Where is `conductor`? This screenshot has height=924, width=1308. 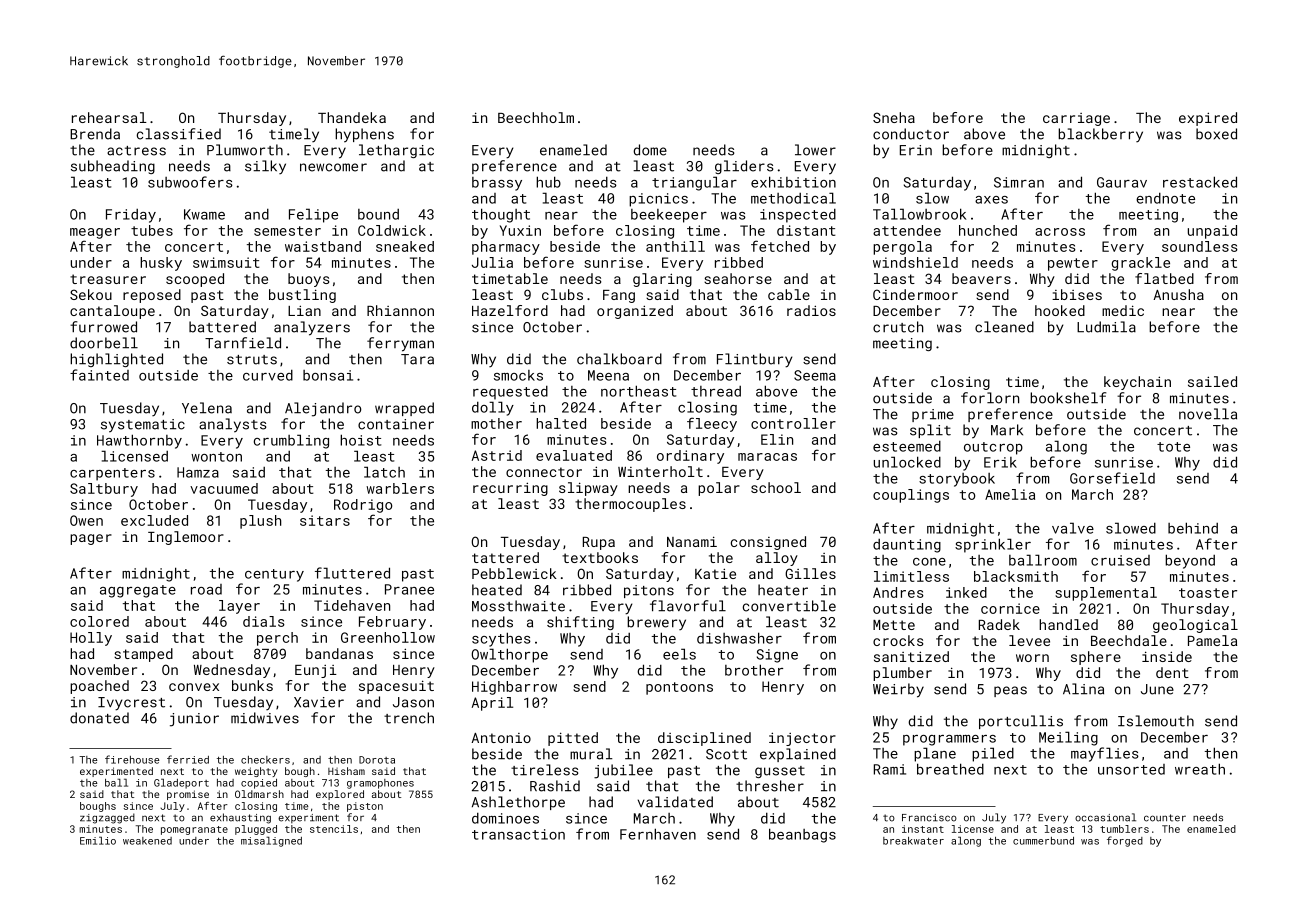 conductor is located at coordinates (911, 134).
